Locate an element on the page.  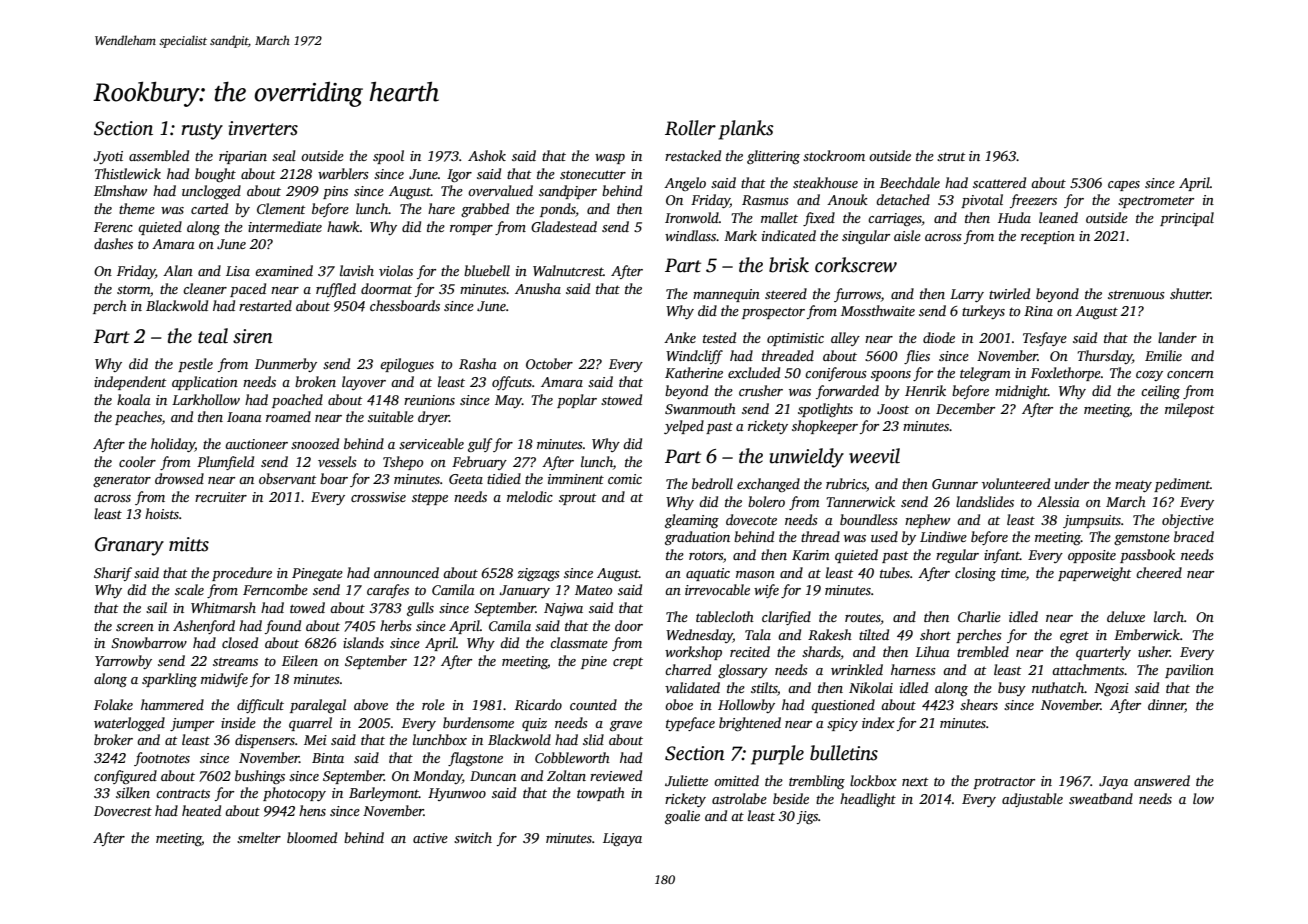
smelter is located at coordinates (259, 837).
